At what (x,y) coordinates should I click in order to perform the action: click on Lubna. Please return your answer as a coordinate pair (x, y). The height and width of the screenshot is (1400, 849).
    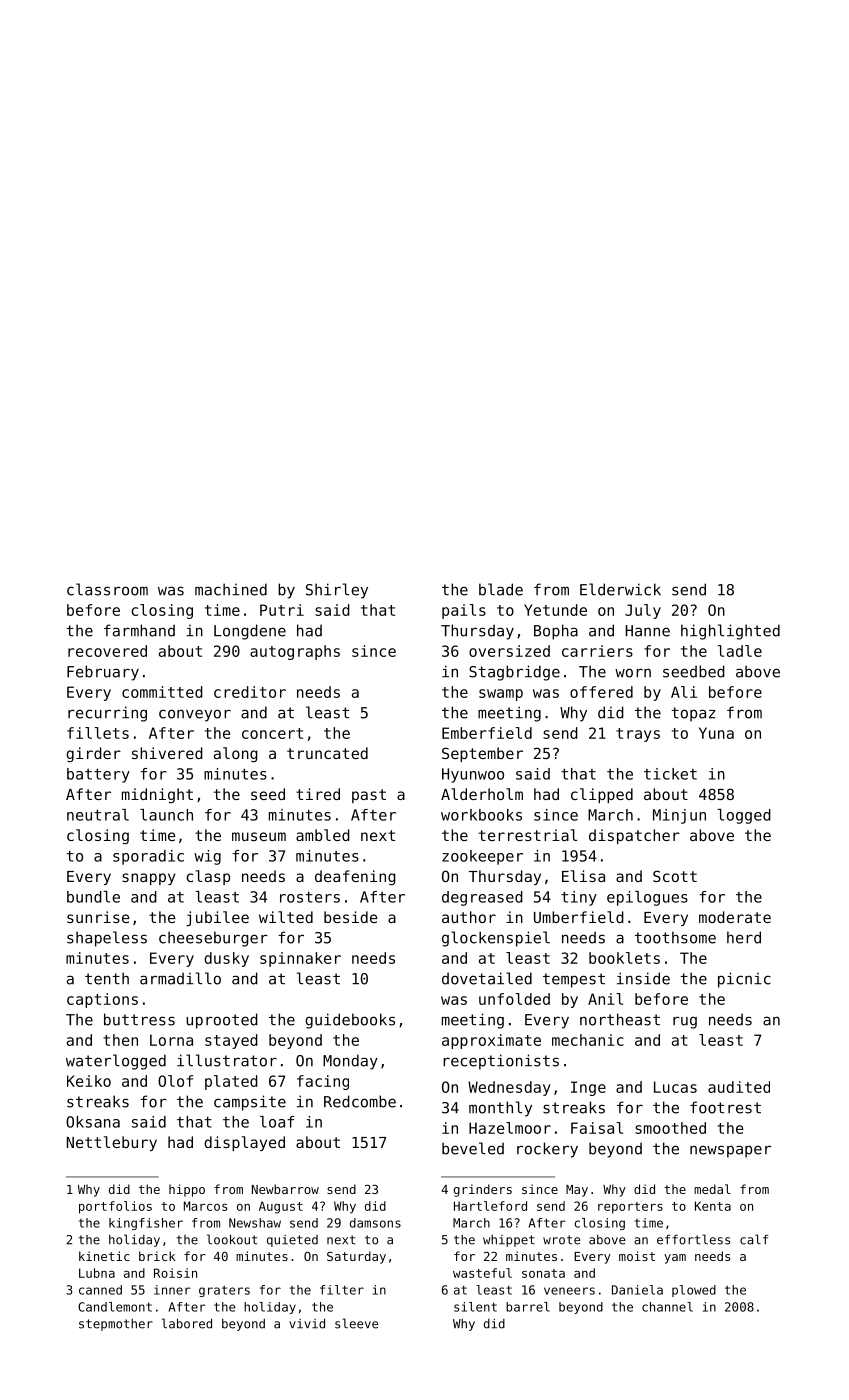
    Looking at the image, I should click on (97, 1273).
